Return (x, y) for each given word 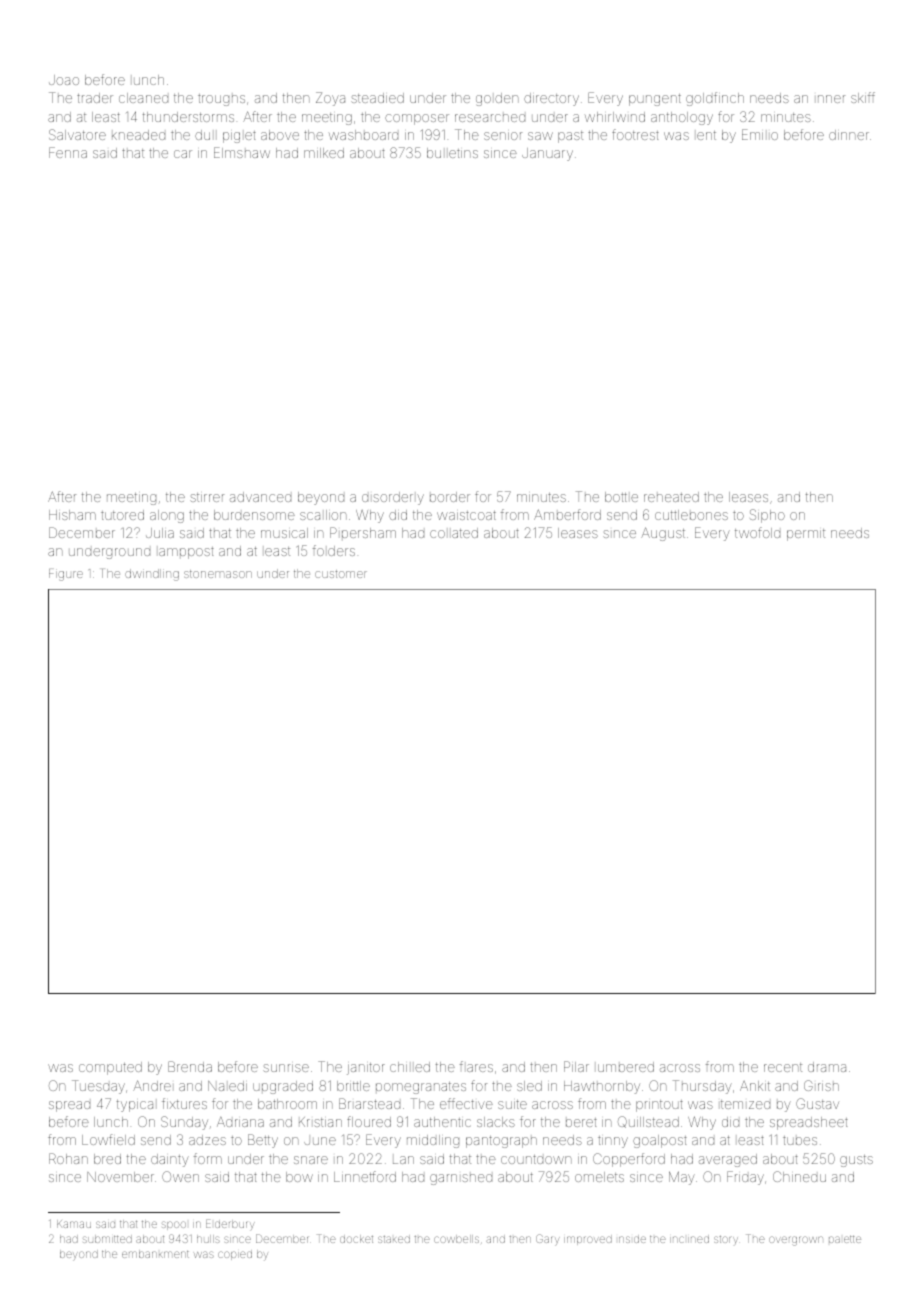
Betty (263, 1141)
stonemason (218, 574)
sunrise (286, 1068)
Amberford (567, 514)
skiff (863, 97)
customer (341, 574)
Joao (64, 80)
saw (540, 136)
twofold (757, 532)
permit (806, 535)
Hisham (72, 515)
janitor (366, 1069)
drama (827, 1067)
